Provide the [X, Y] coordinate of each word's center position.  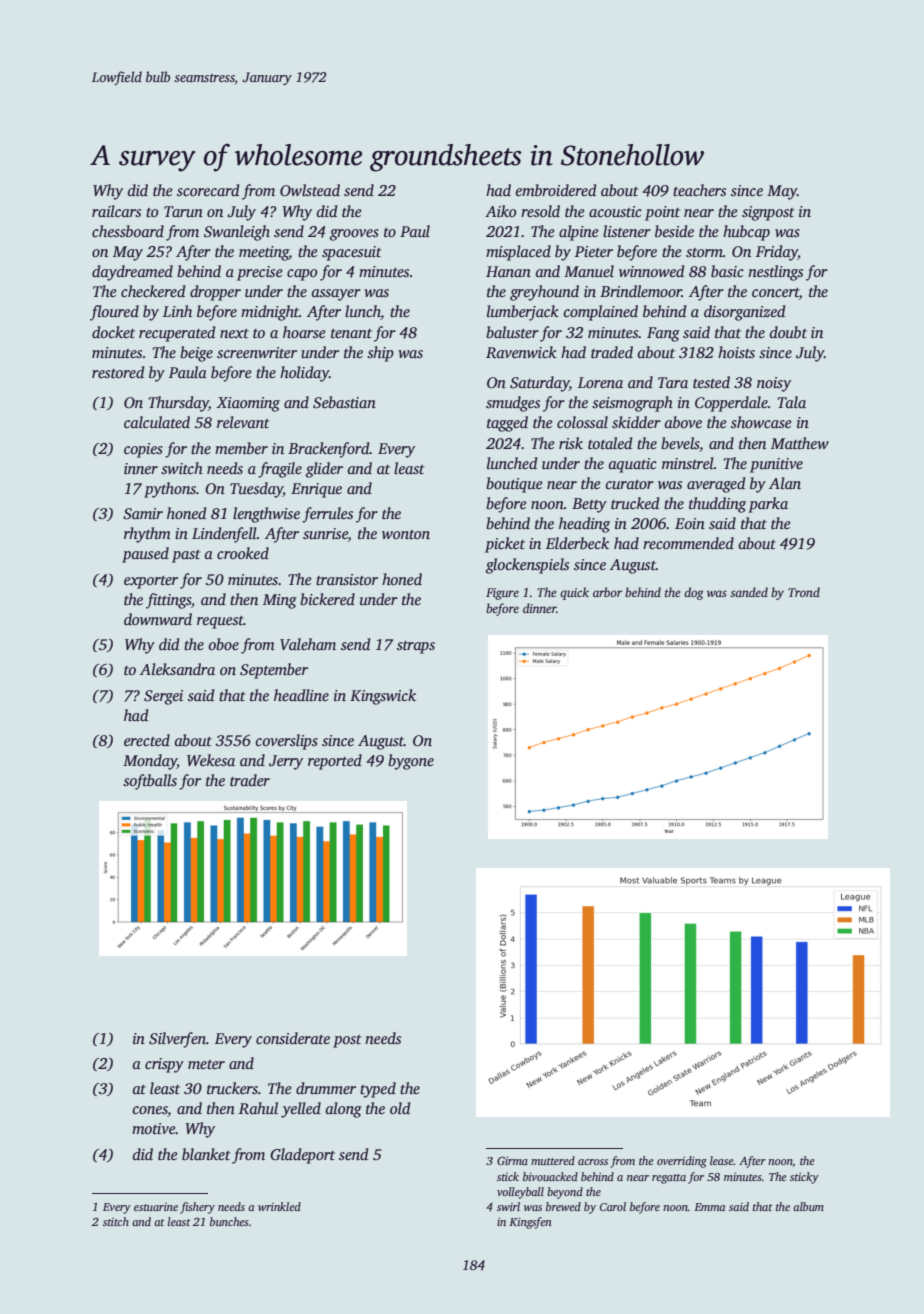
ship [380, 354]
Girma [512, 1160]
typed [378, 1090]
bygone [411, 762]
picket [505, 545]
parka [768, 505]
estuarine [156, 1207]
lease [722, 1160]
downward [158, 619]
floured [114, 313]
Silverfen [177, 1040]
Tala [792, 402]
